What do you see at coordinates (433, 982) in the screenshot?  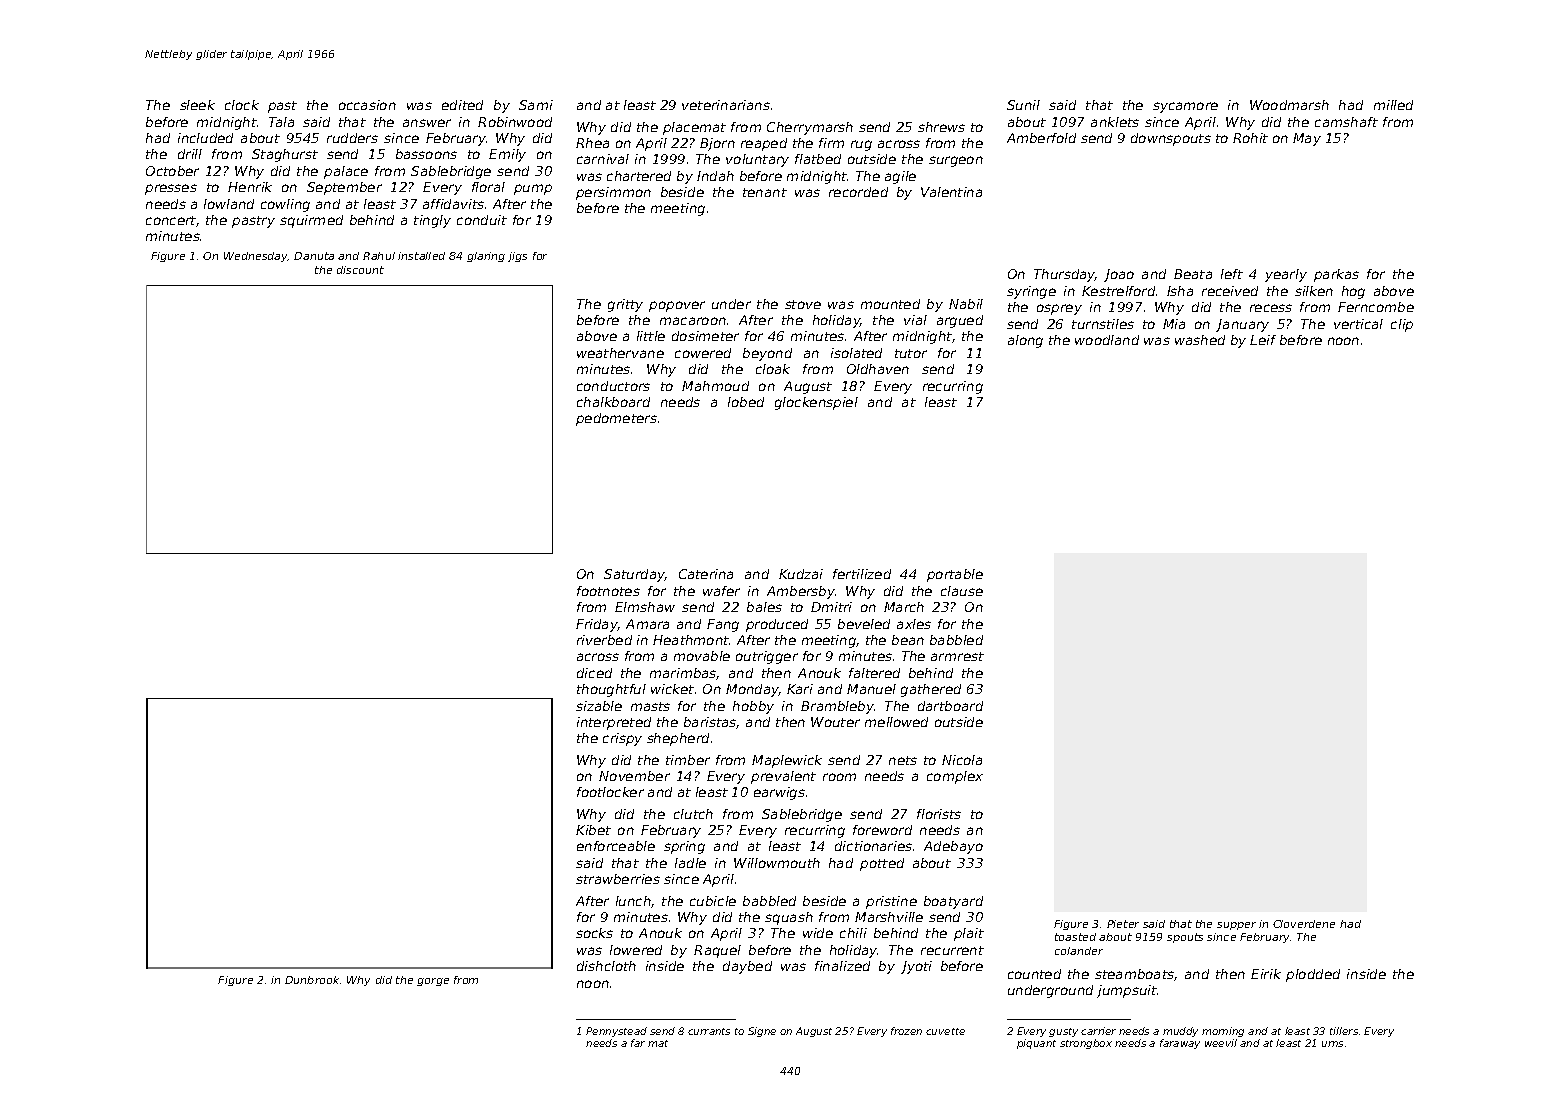 I see `gorge` at bounding box center [433, 982].
